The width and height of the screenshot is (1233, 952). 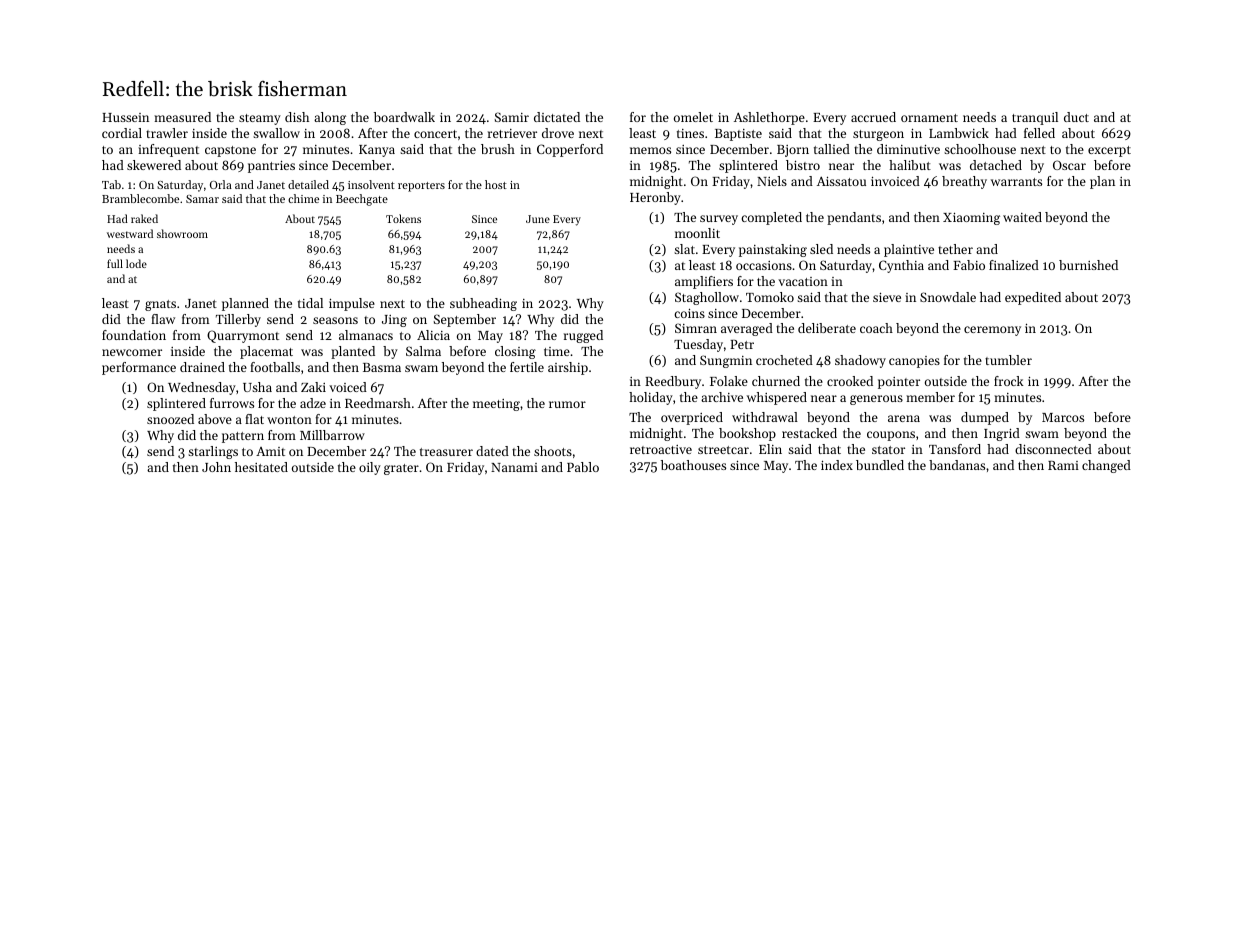 What do you see at coordinates (125, 117) in the screenshot?
I see `Hussein` at bounding box center [125, 117].
